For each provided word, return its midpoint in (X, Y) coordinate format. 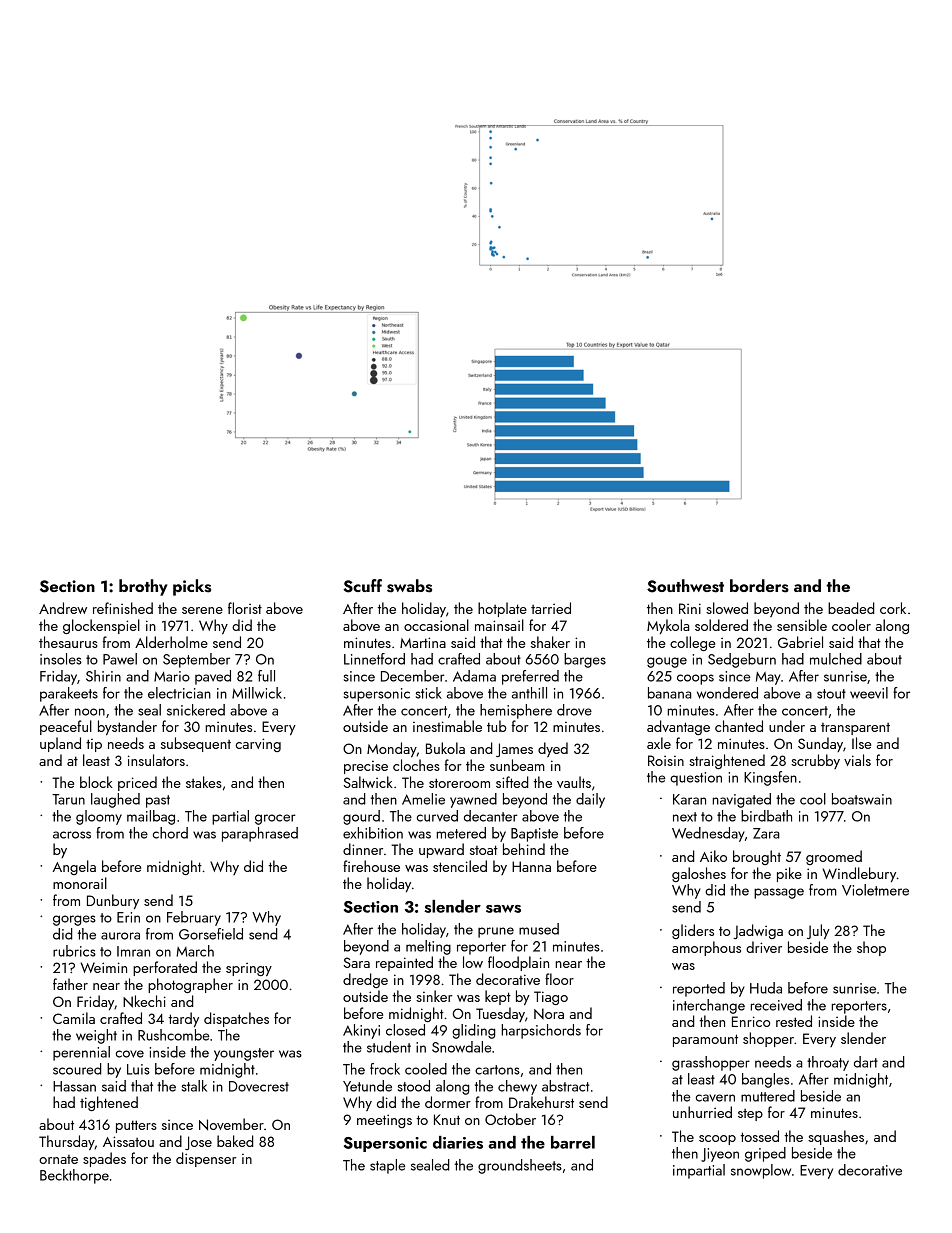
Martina (423, 642)
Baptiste (534, 835)
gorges (74, 920)
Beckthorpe (74, 1176)
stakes (204, 782)
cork (893, 608)
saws (503, 909)
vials (857, 760)
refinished (123, 608)
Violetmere (875, 890)
